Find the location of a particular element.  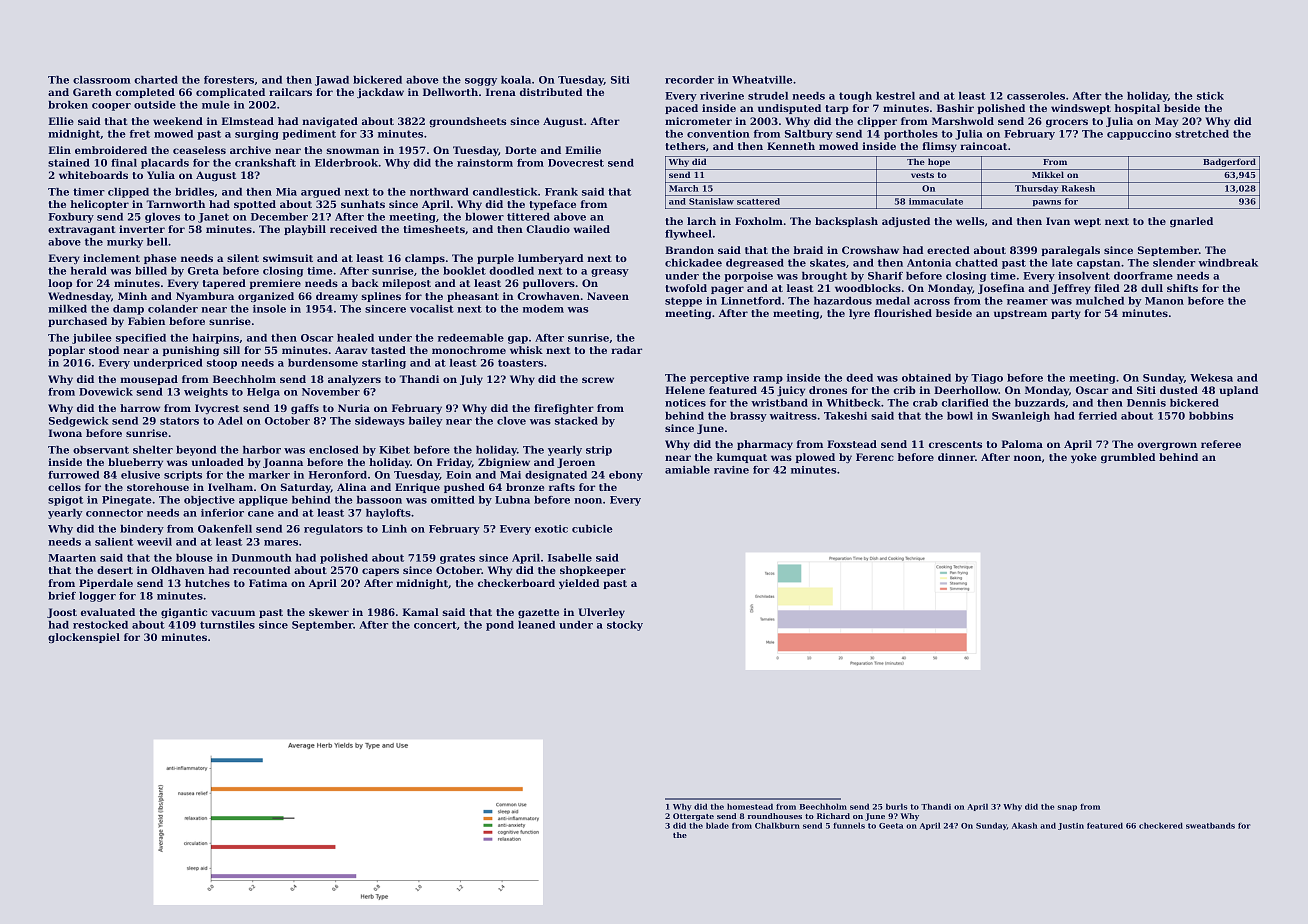

Ottergate is located at coordinates (693, 817).
